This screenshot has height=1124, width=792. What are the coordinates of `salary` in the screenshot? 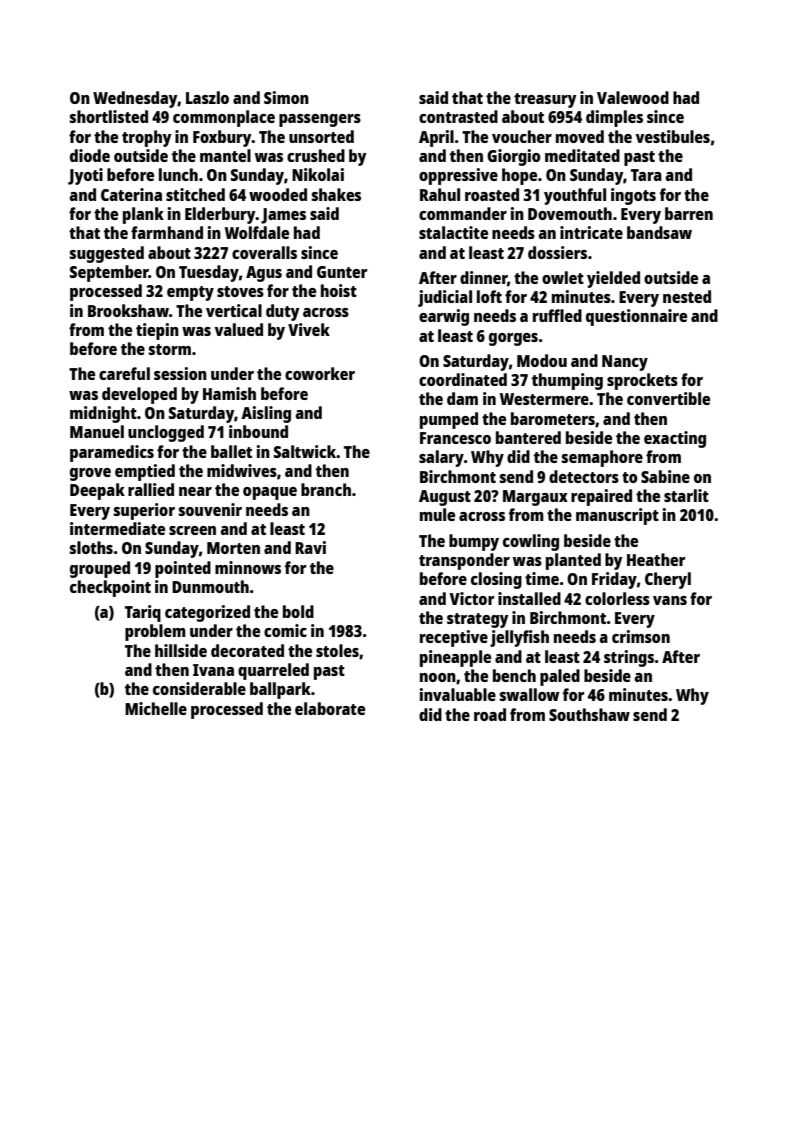 It's located at (441, 458).
